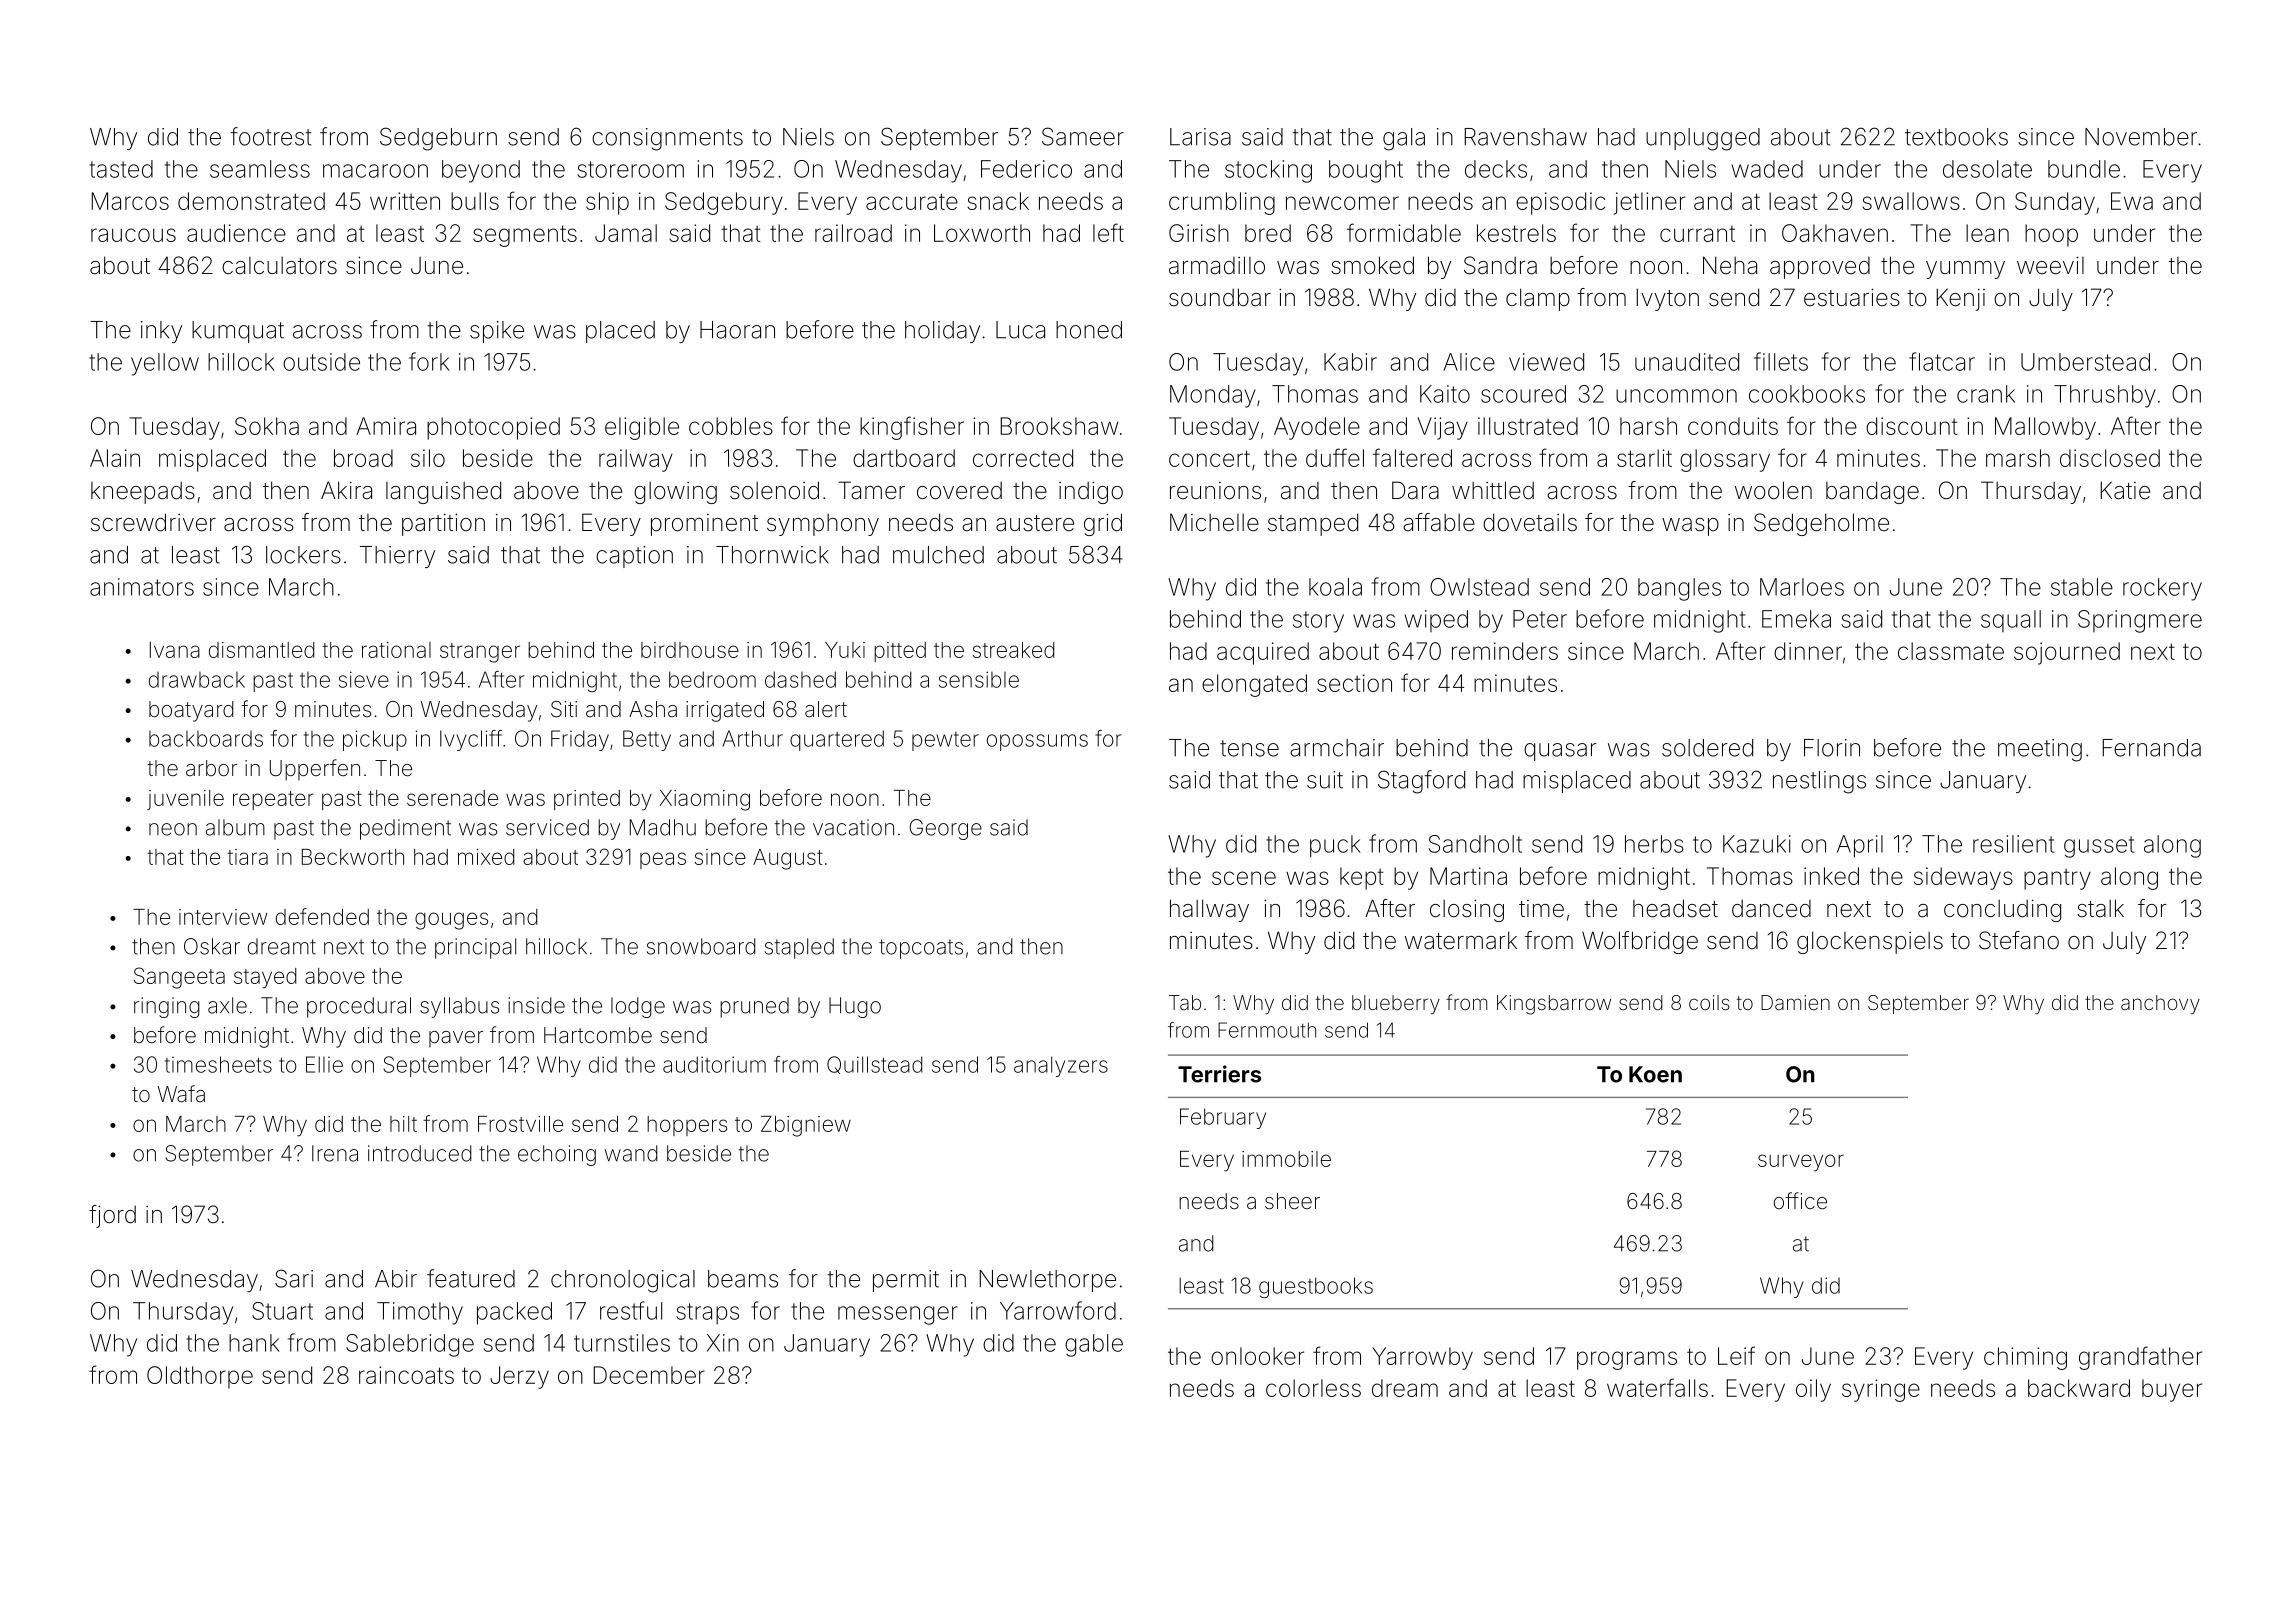  Describe the element at coordinates (2025, 1358) in the screenshot. I see `chiming` at that location.
